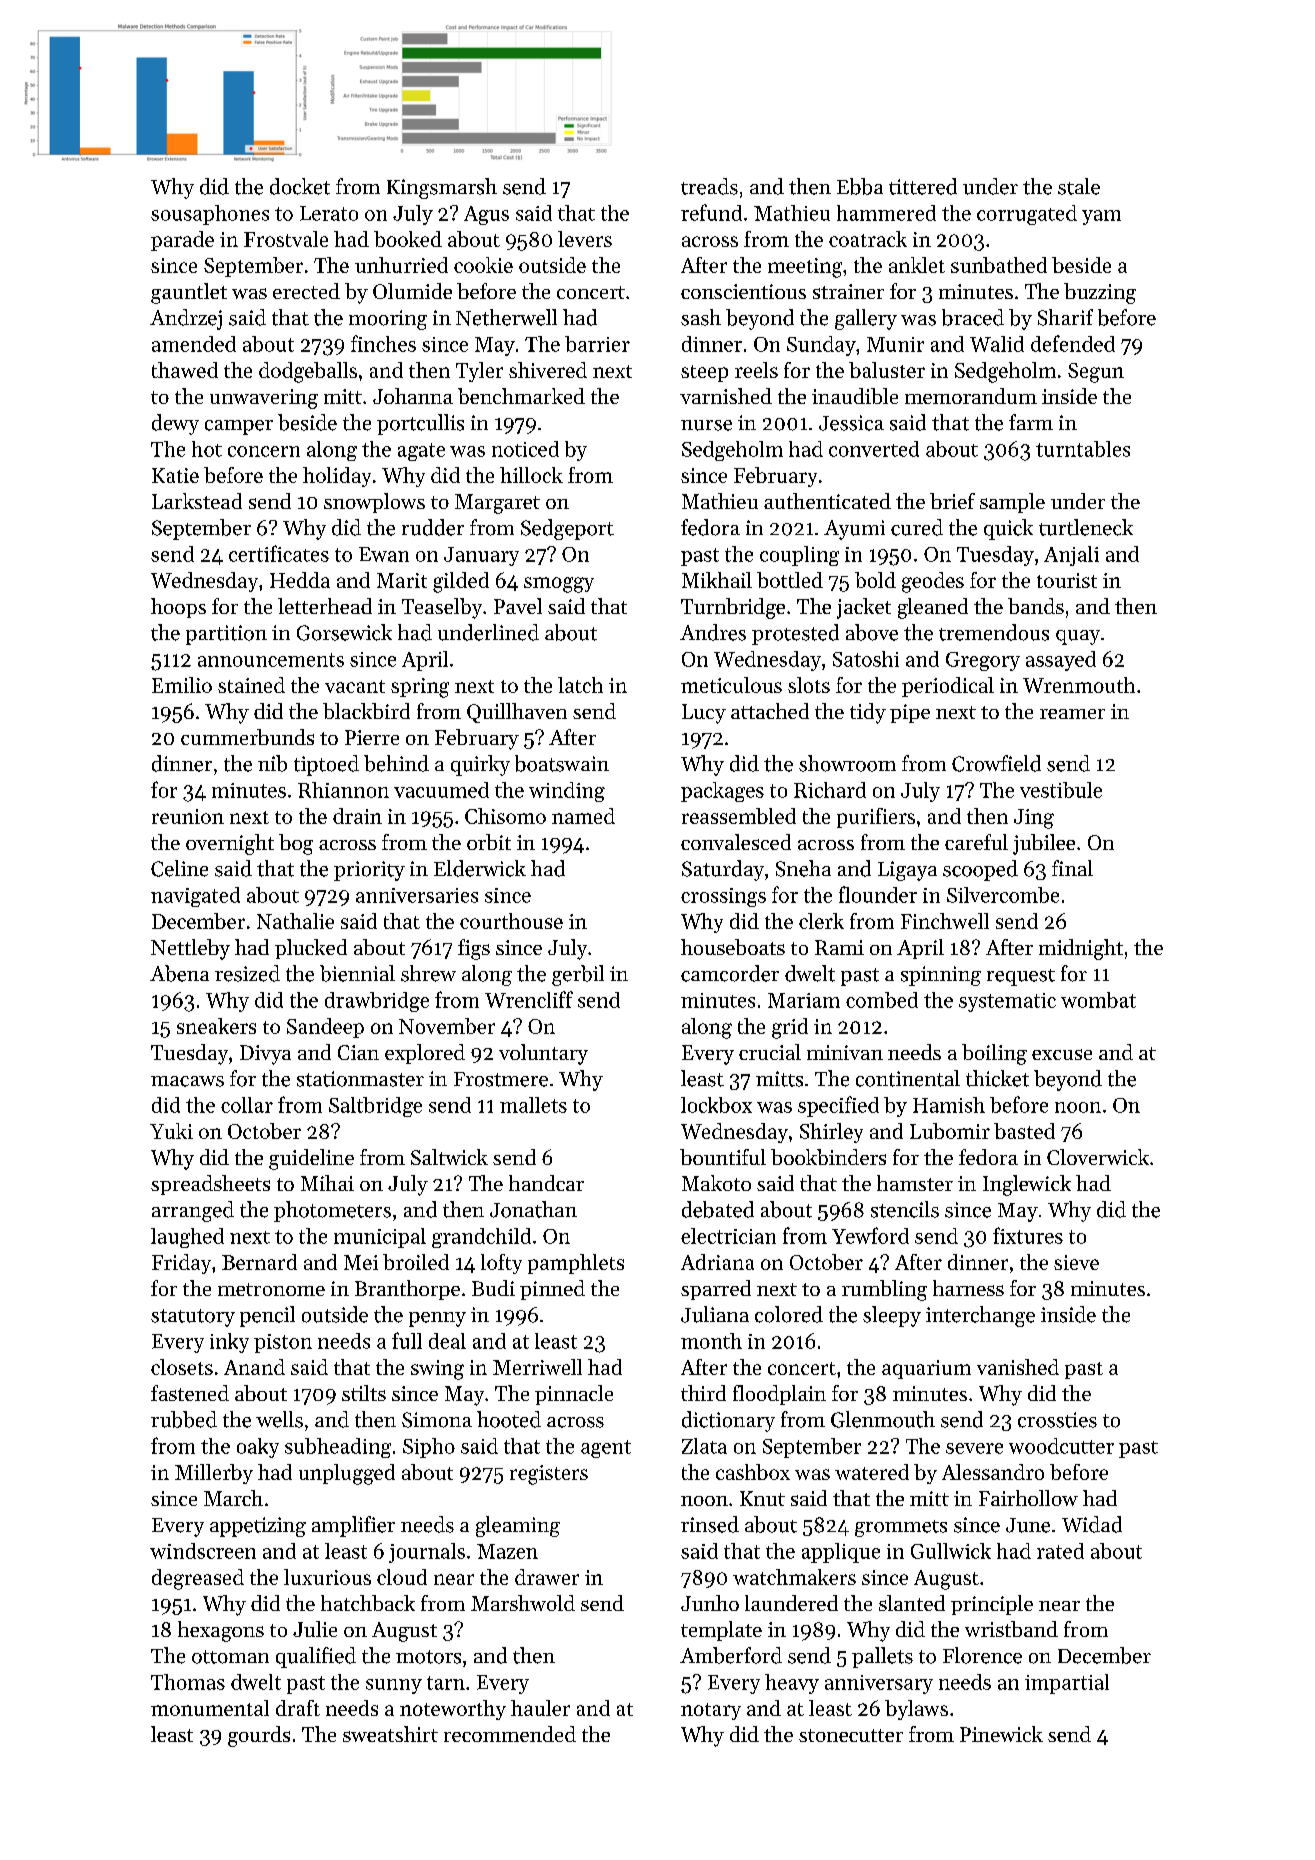 The image size is (1315, 1860). What do you see at coordinates (1083, 449) in the document?
I see `turntables` at bounding box center [1083, 449].
